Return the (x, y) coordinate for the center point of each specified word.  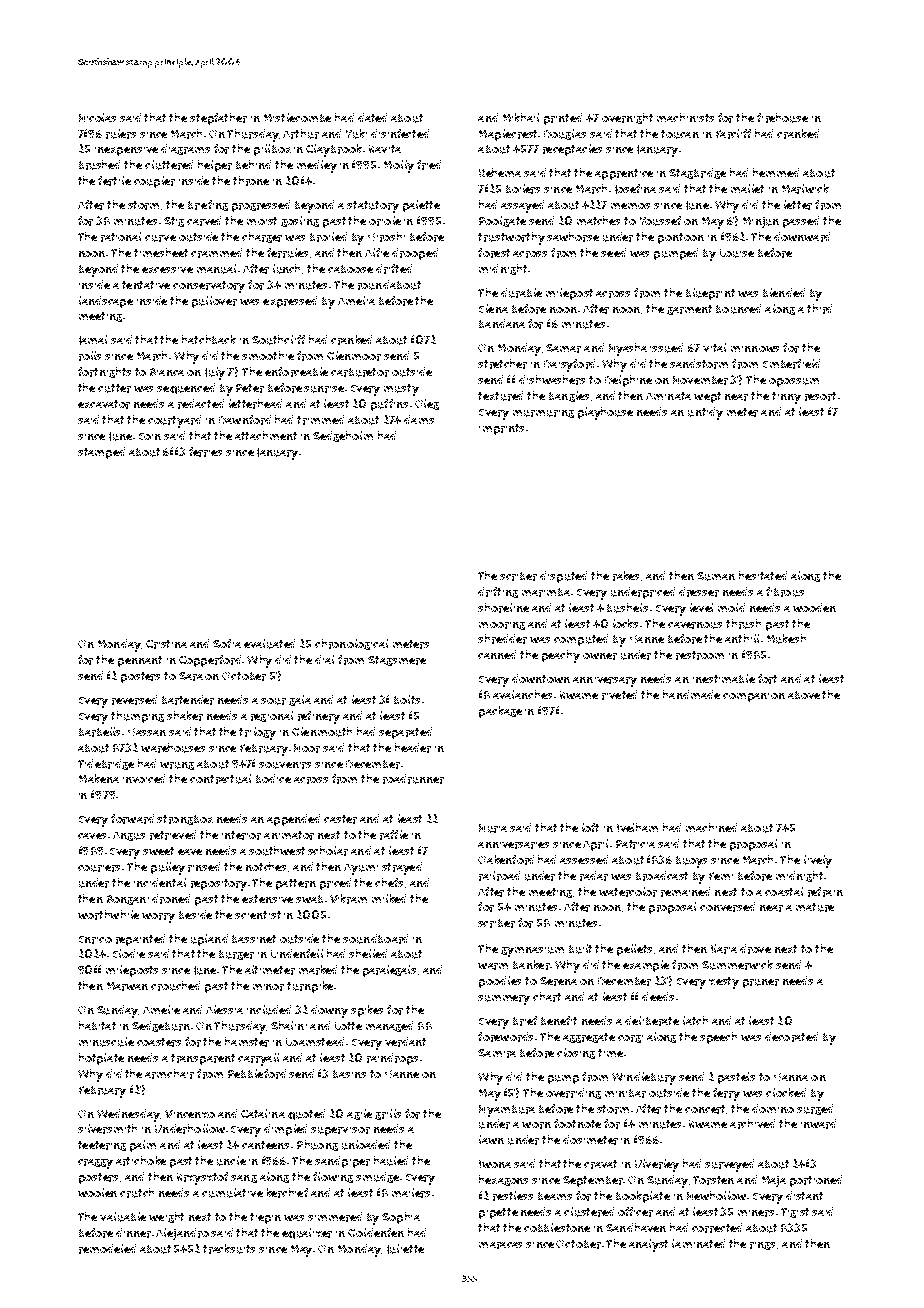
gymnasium (532, 952)
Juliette (405, 1249)
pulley (168, 868)
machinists (685, 117)
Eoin (150, 436)
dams (419, 419)
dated (372, 117)
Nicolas (97, 117)
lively (818, 861)
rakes (626, 576)
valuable (123, 1217)
